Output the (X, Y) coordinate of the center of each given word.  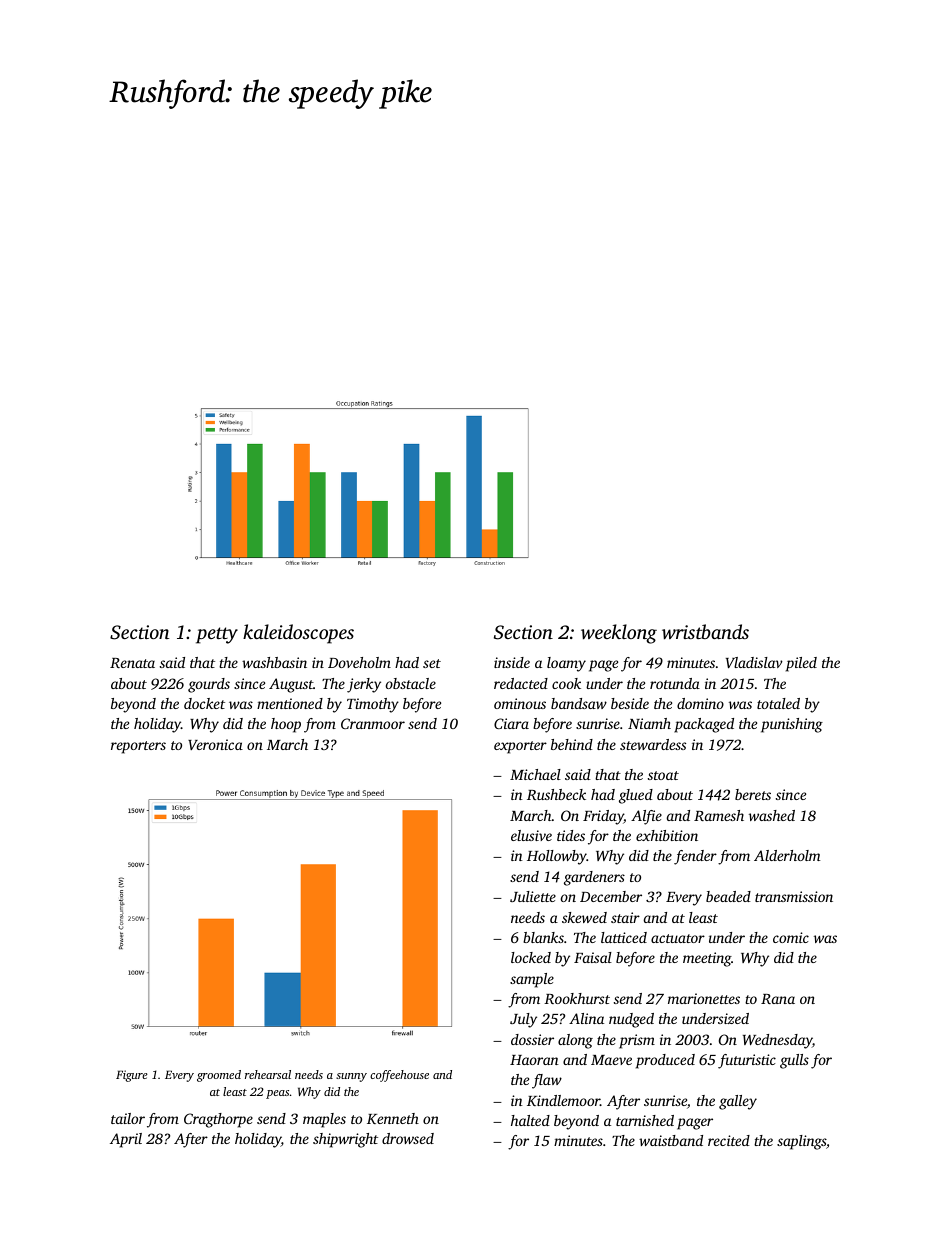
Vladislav (754, 662)
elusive (531, 835)
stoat (663, 775)
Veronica (215, 744)
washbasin (274, 662)
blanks (543, 937)
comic (791, 937)
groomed (219, 1076)
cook (566, 683)
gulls (794, 1061)
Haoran (534, 1060)
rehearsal (268, 1074)
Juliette (533, 896)
